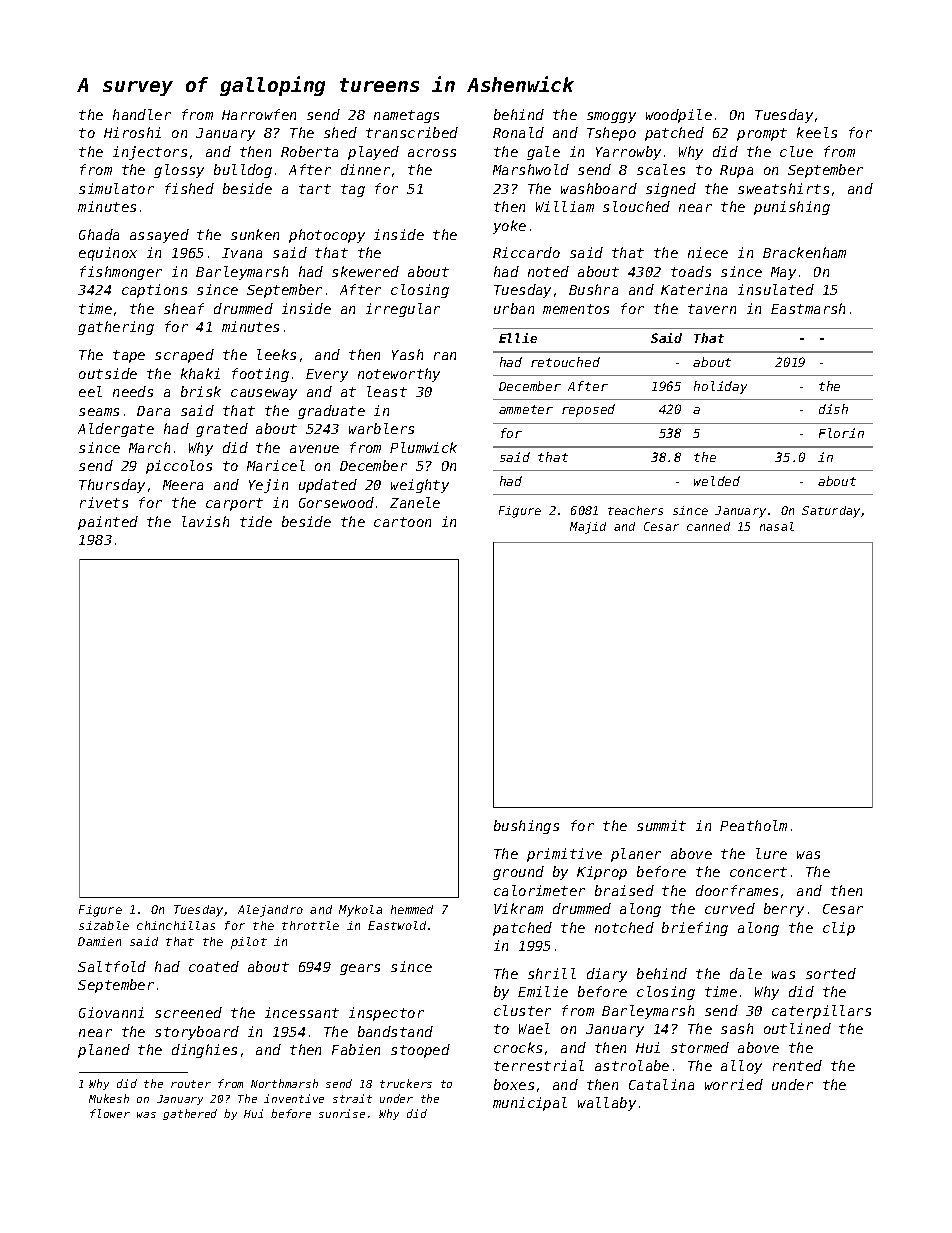  What do you see at coordinates (406, 116) in the page?
I see `nametags` at bounding box center [406, 116].
